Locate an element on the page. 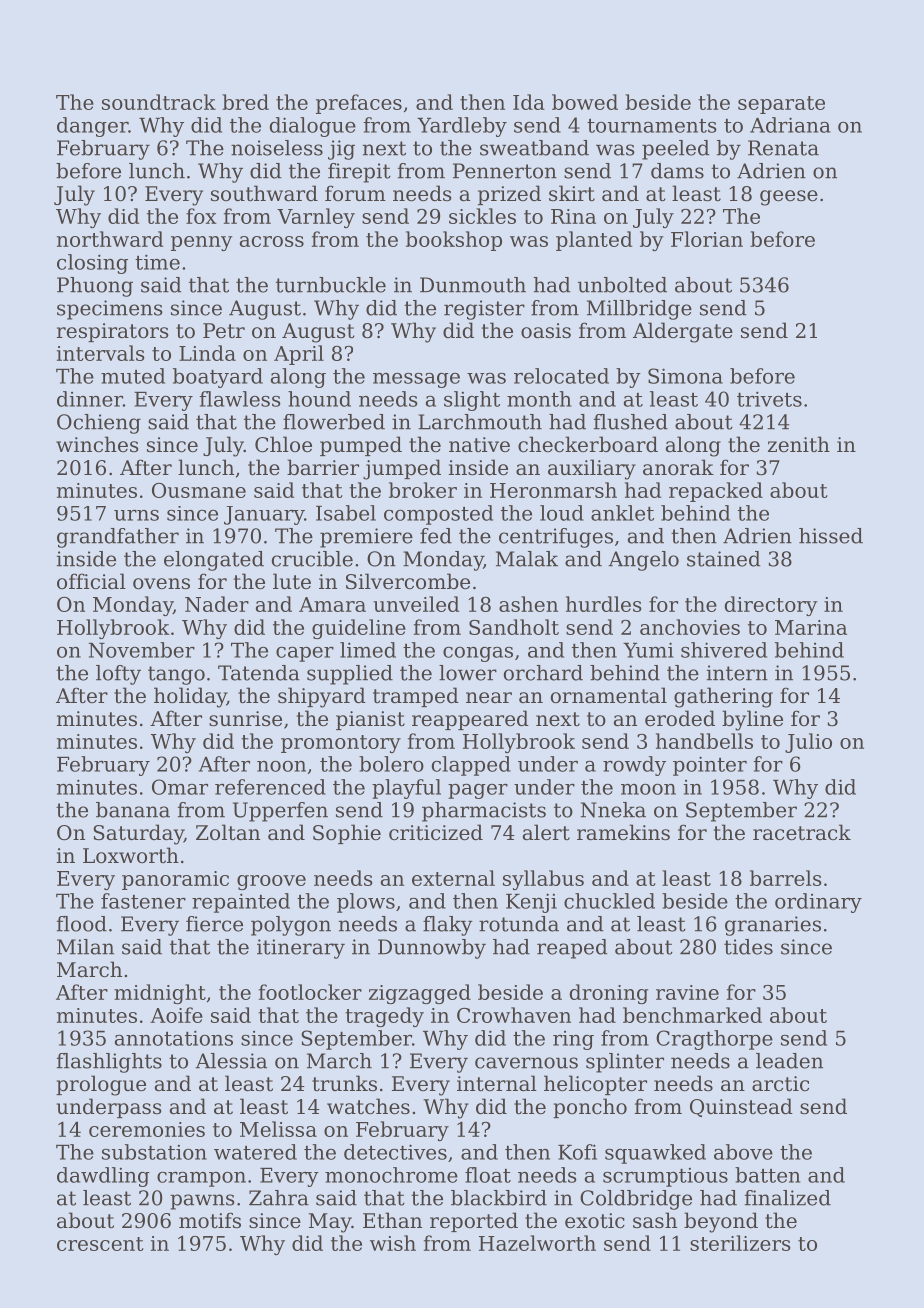  slight is located at coordinates (472, 401).
